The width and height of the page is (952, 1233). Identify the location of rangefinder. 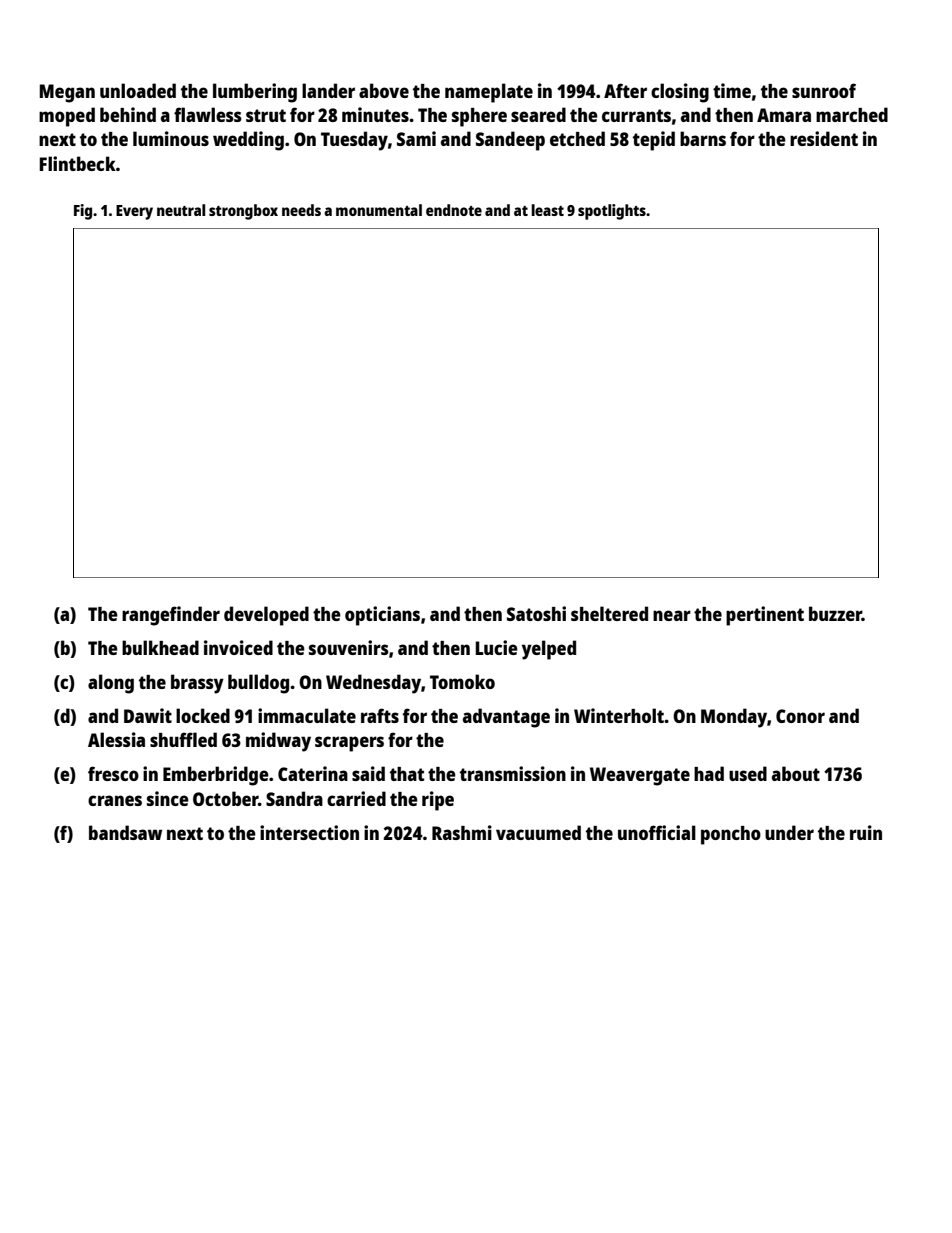
(171, 616).
